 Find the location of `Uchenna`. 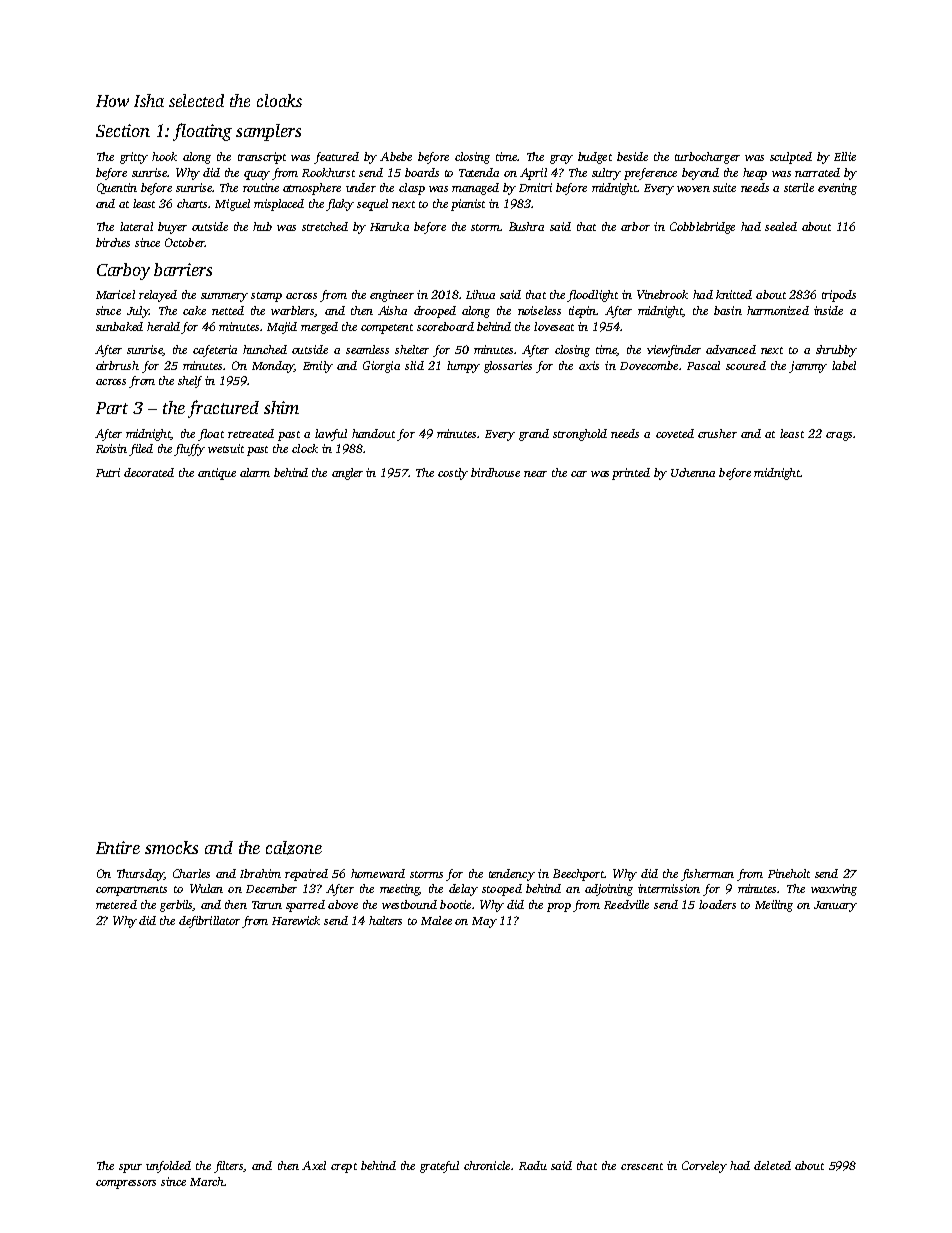

Uchenna is located at coordinates (693, 472).
